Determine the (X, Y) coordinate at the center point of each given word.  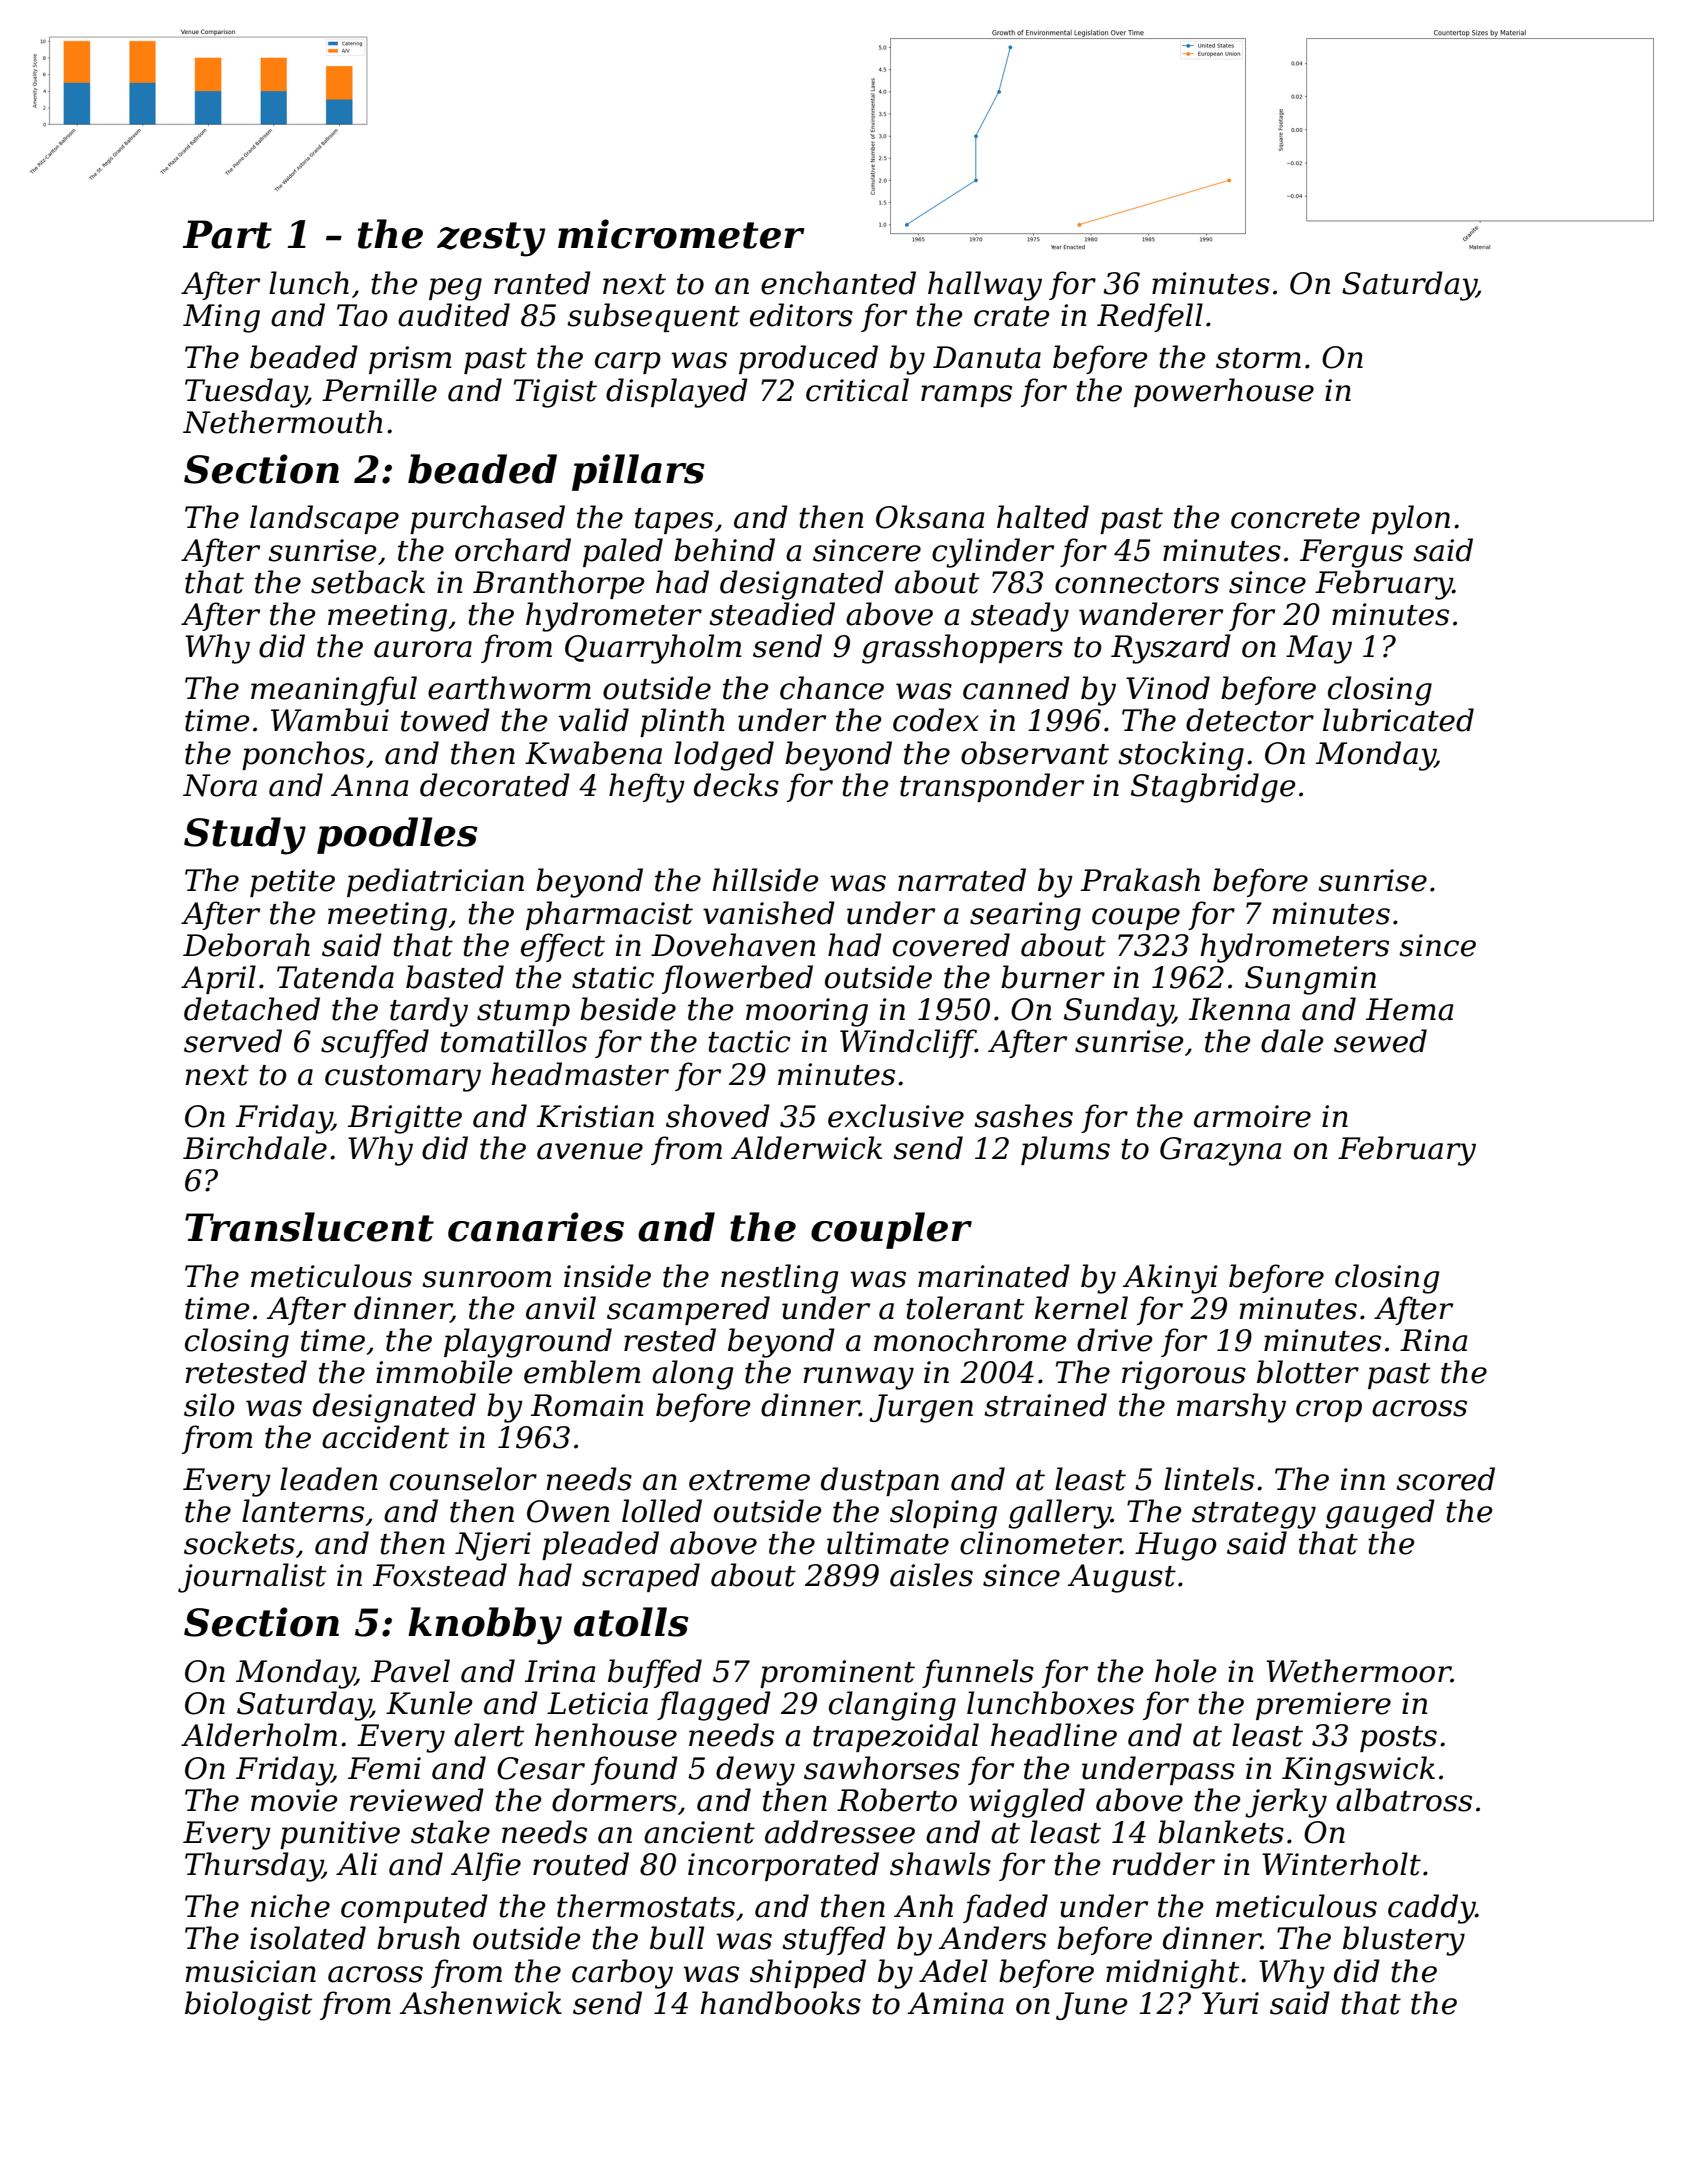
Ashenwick (480, 2003)
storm (1258, 358)
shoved (718, 1116)
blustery (1404, 1941)
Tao (362, 315)
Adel (953, 1971)
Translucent (309, 1227)
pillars (638, 472)
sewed (1380, 1041)
